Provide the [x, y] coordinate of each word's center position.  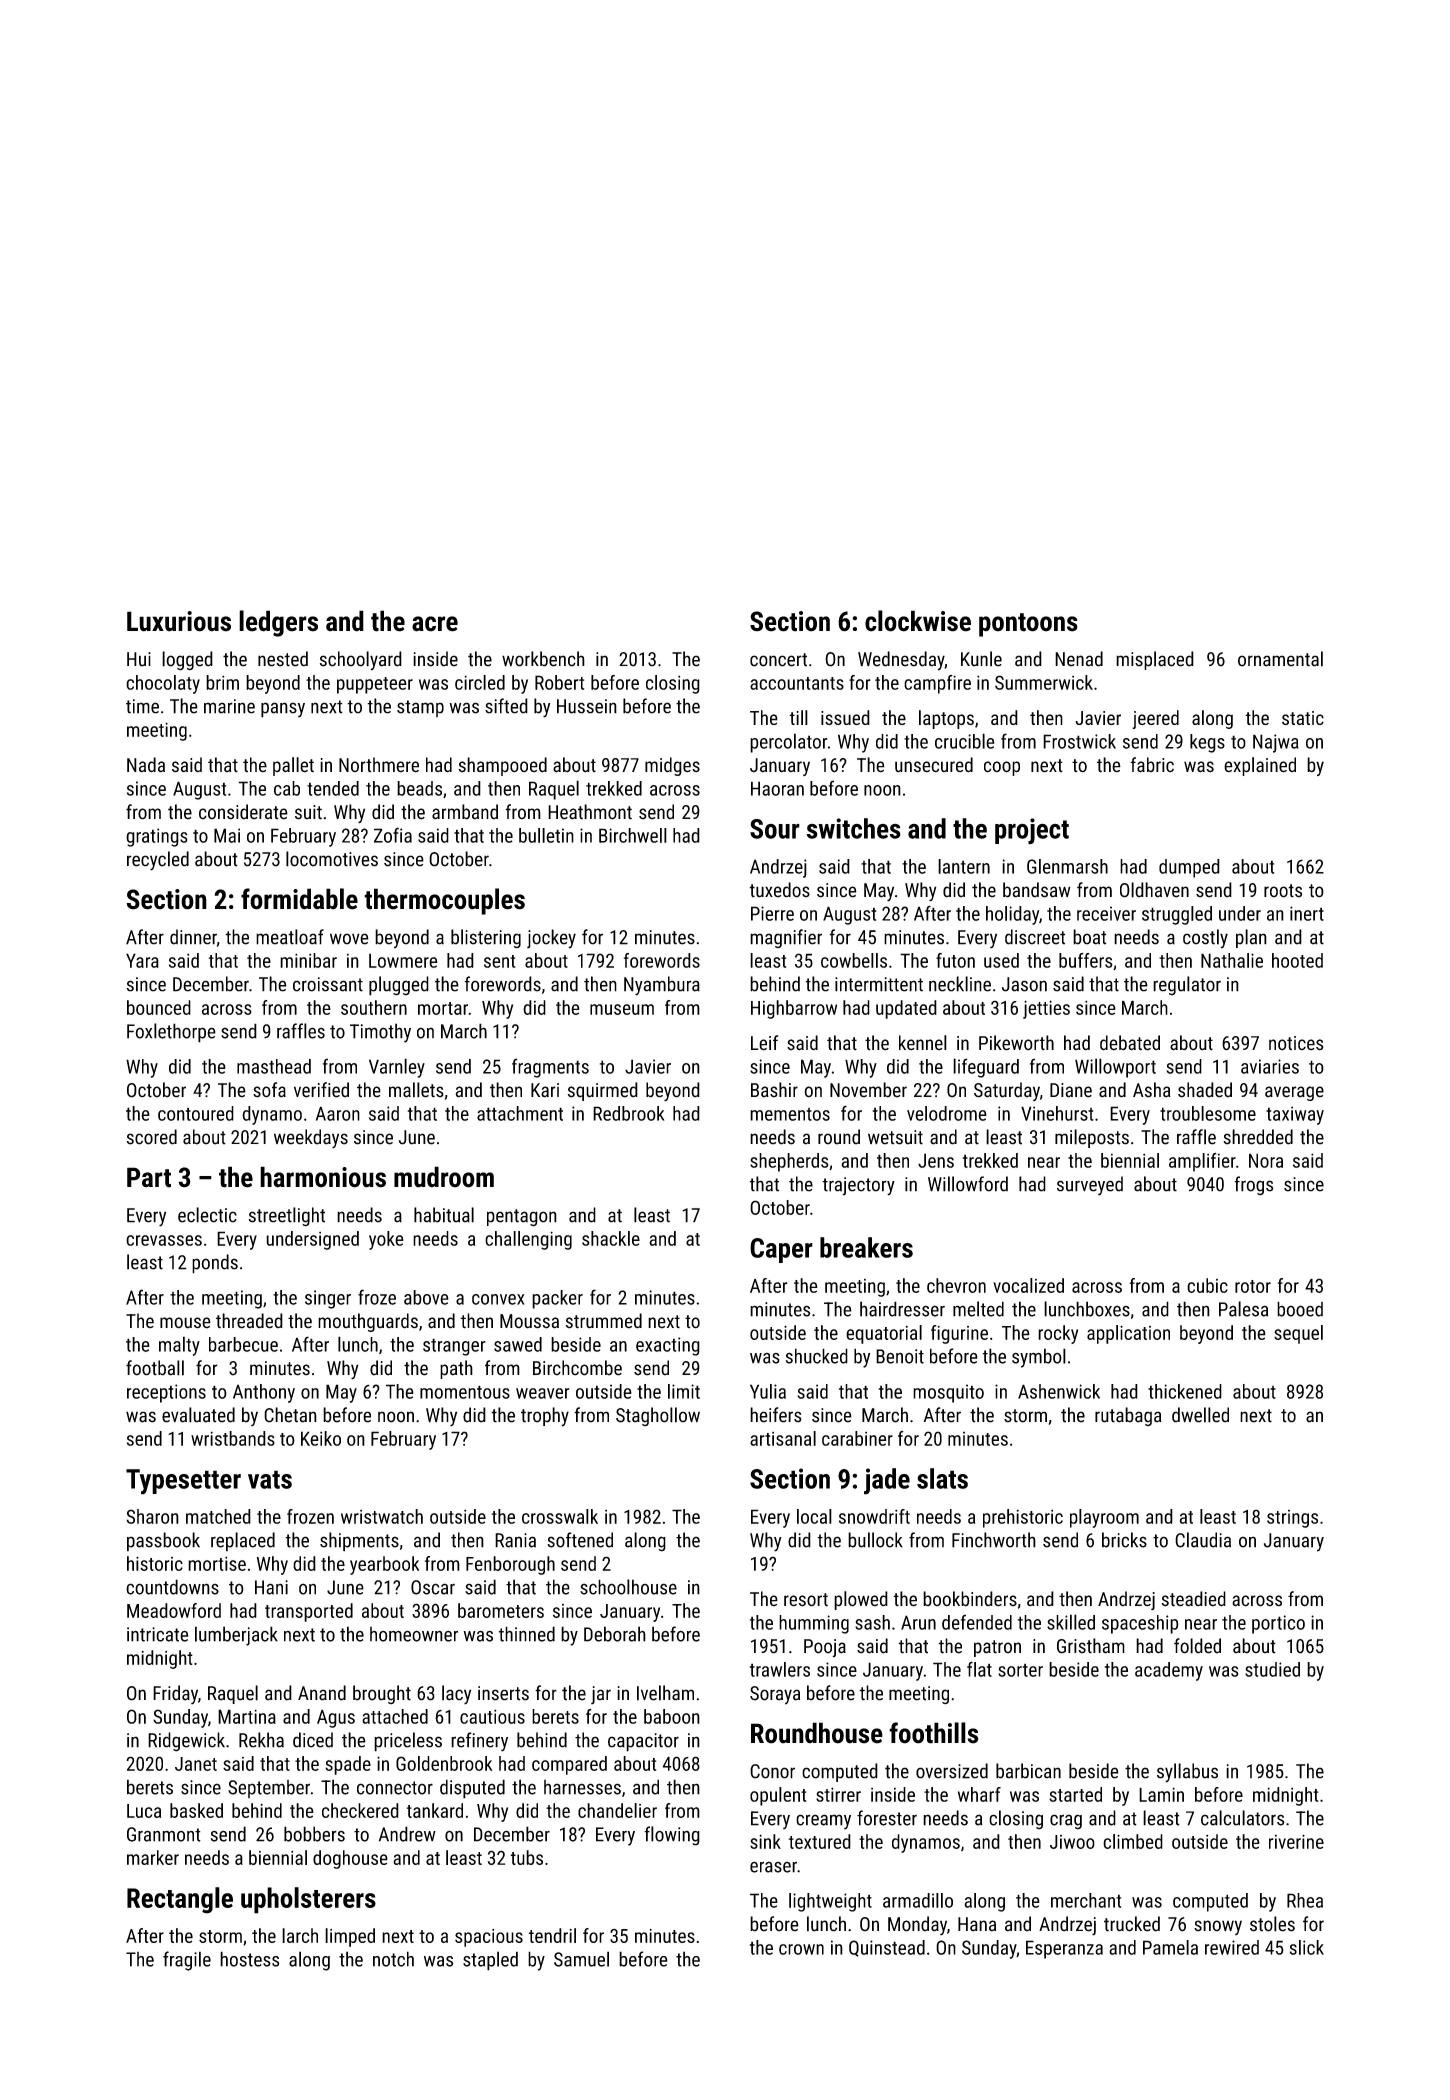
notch [393, 1959]
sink [765, 1841]
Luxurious [179, 621]
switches [853, 828]
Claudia [1203, 1540]
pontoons [1028, 625]
